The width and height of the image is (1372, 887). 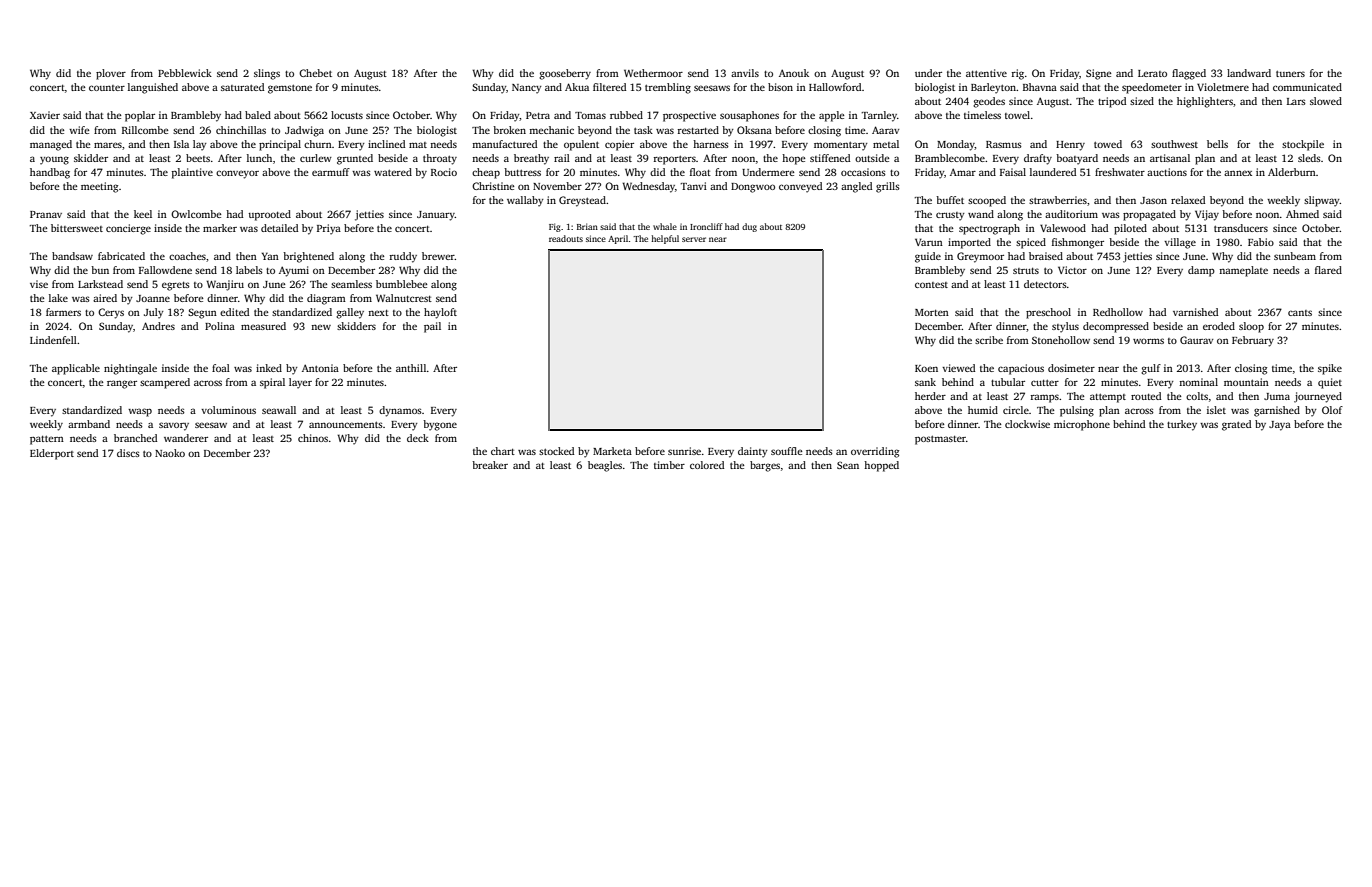 I want to click on meeting, so click(x=99, y=187).
